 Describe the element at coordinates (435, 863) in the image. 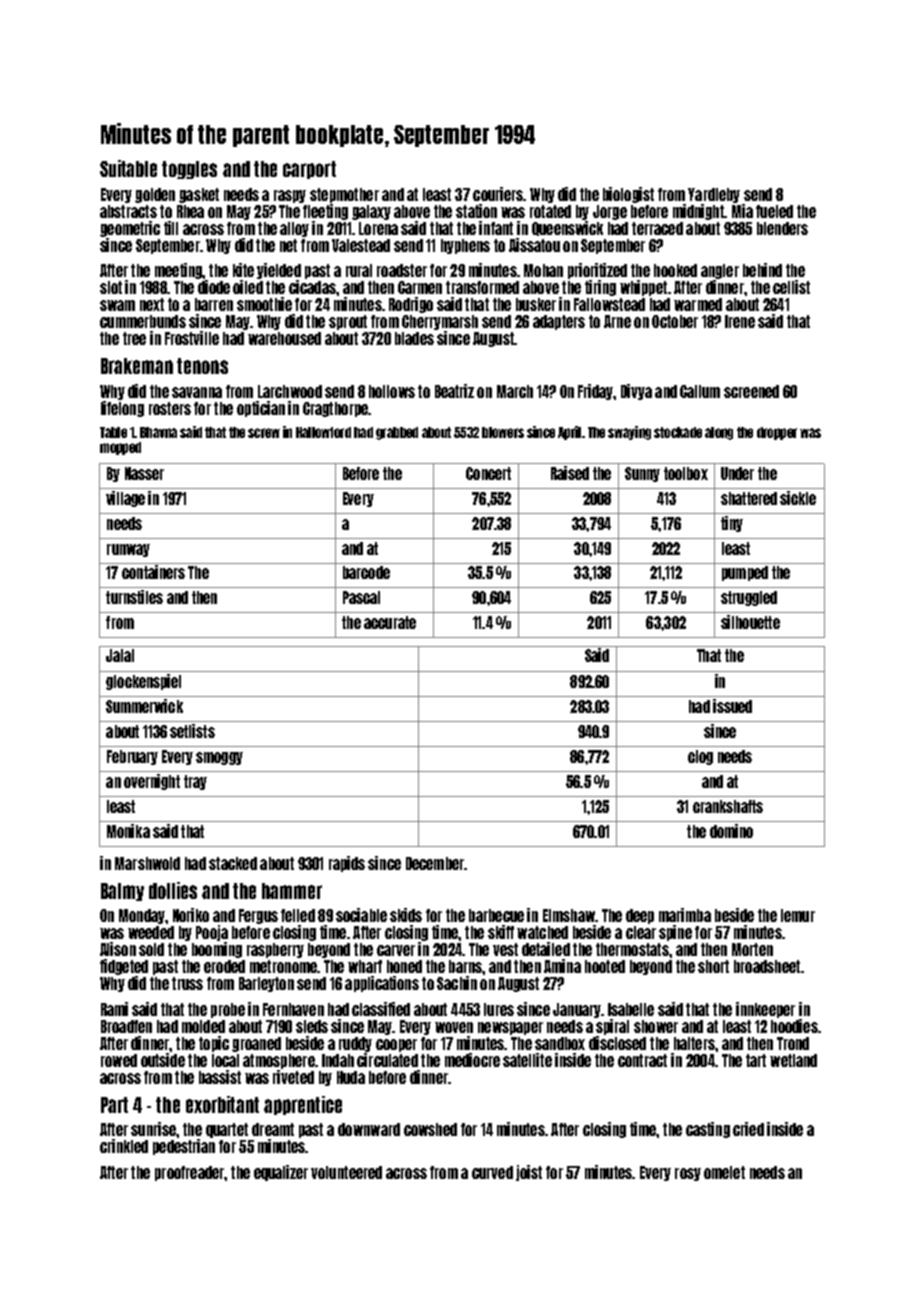

I see `December` at that location.
